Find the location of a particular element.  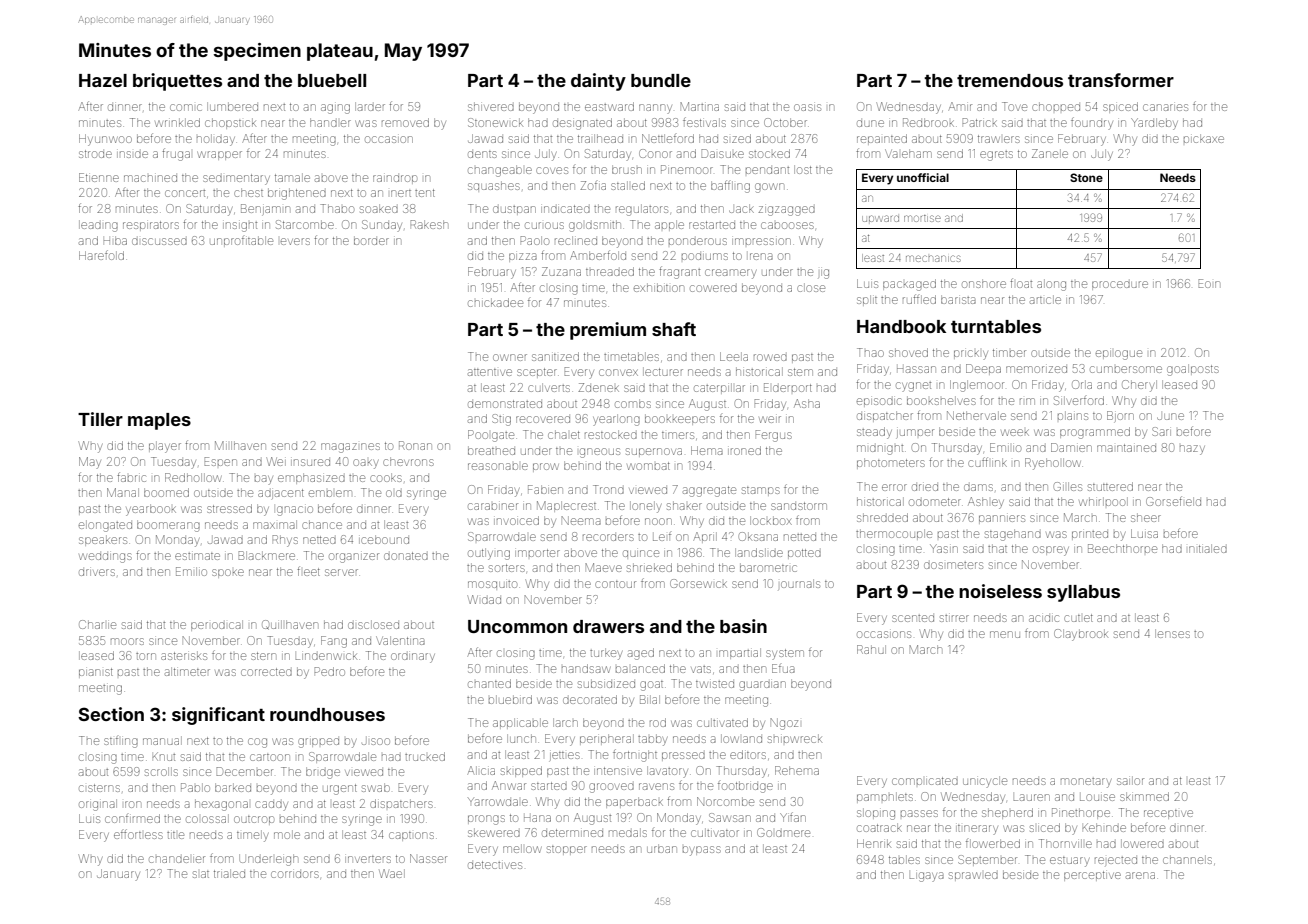

printed is located at coordinates (1090, 535).
